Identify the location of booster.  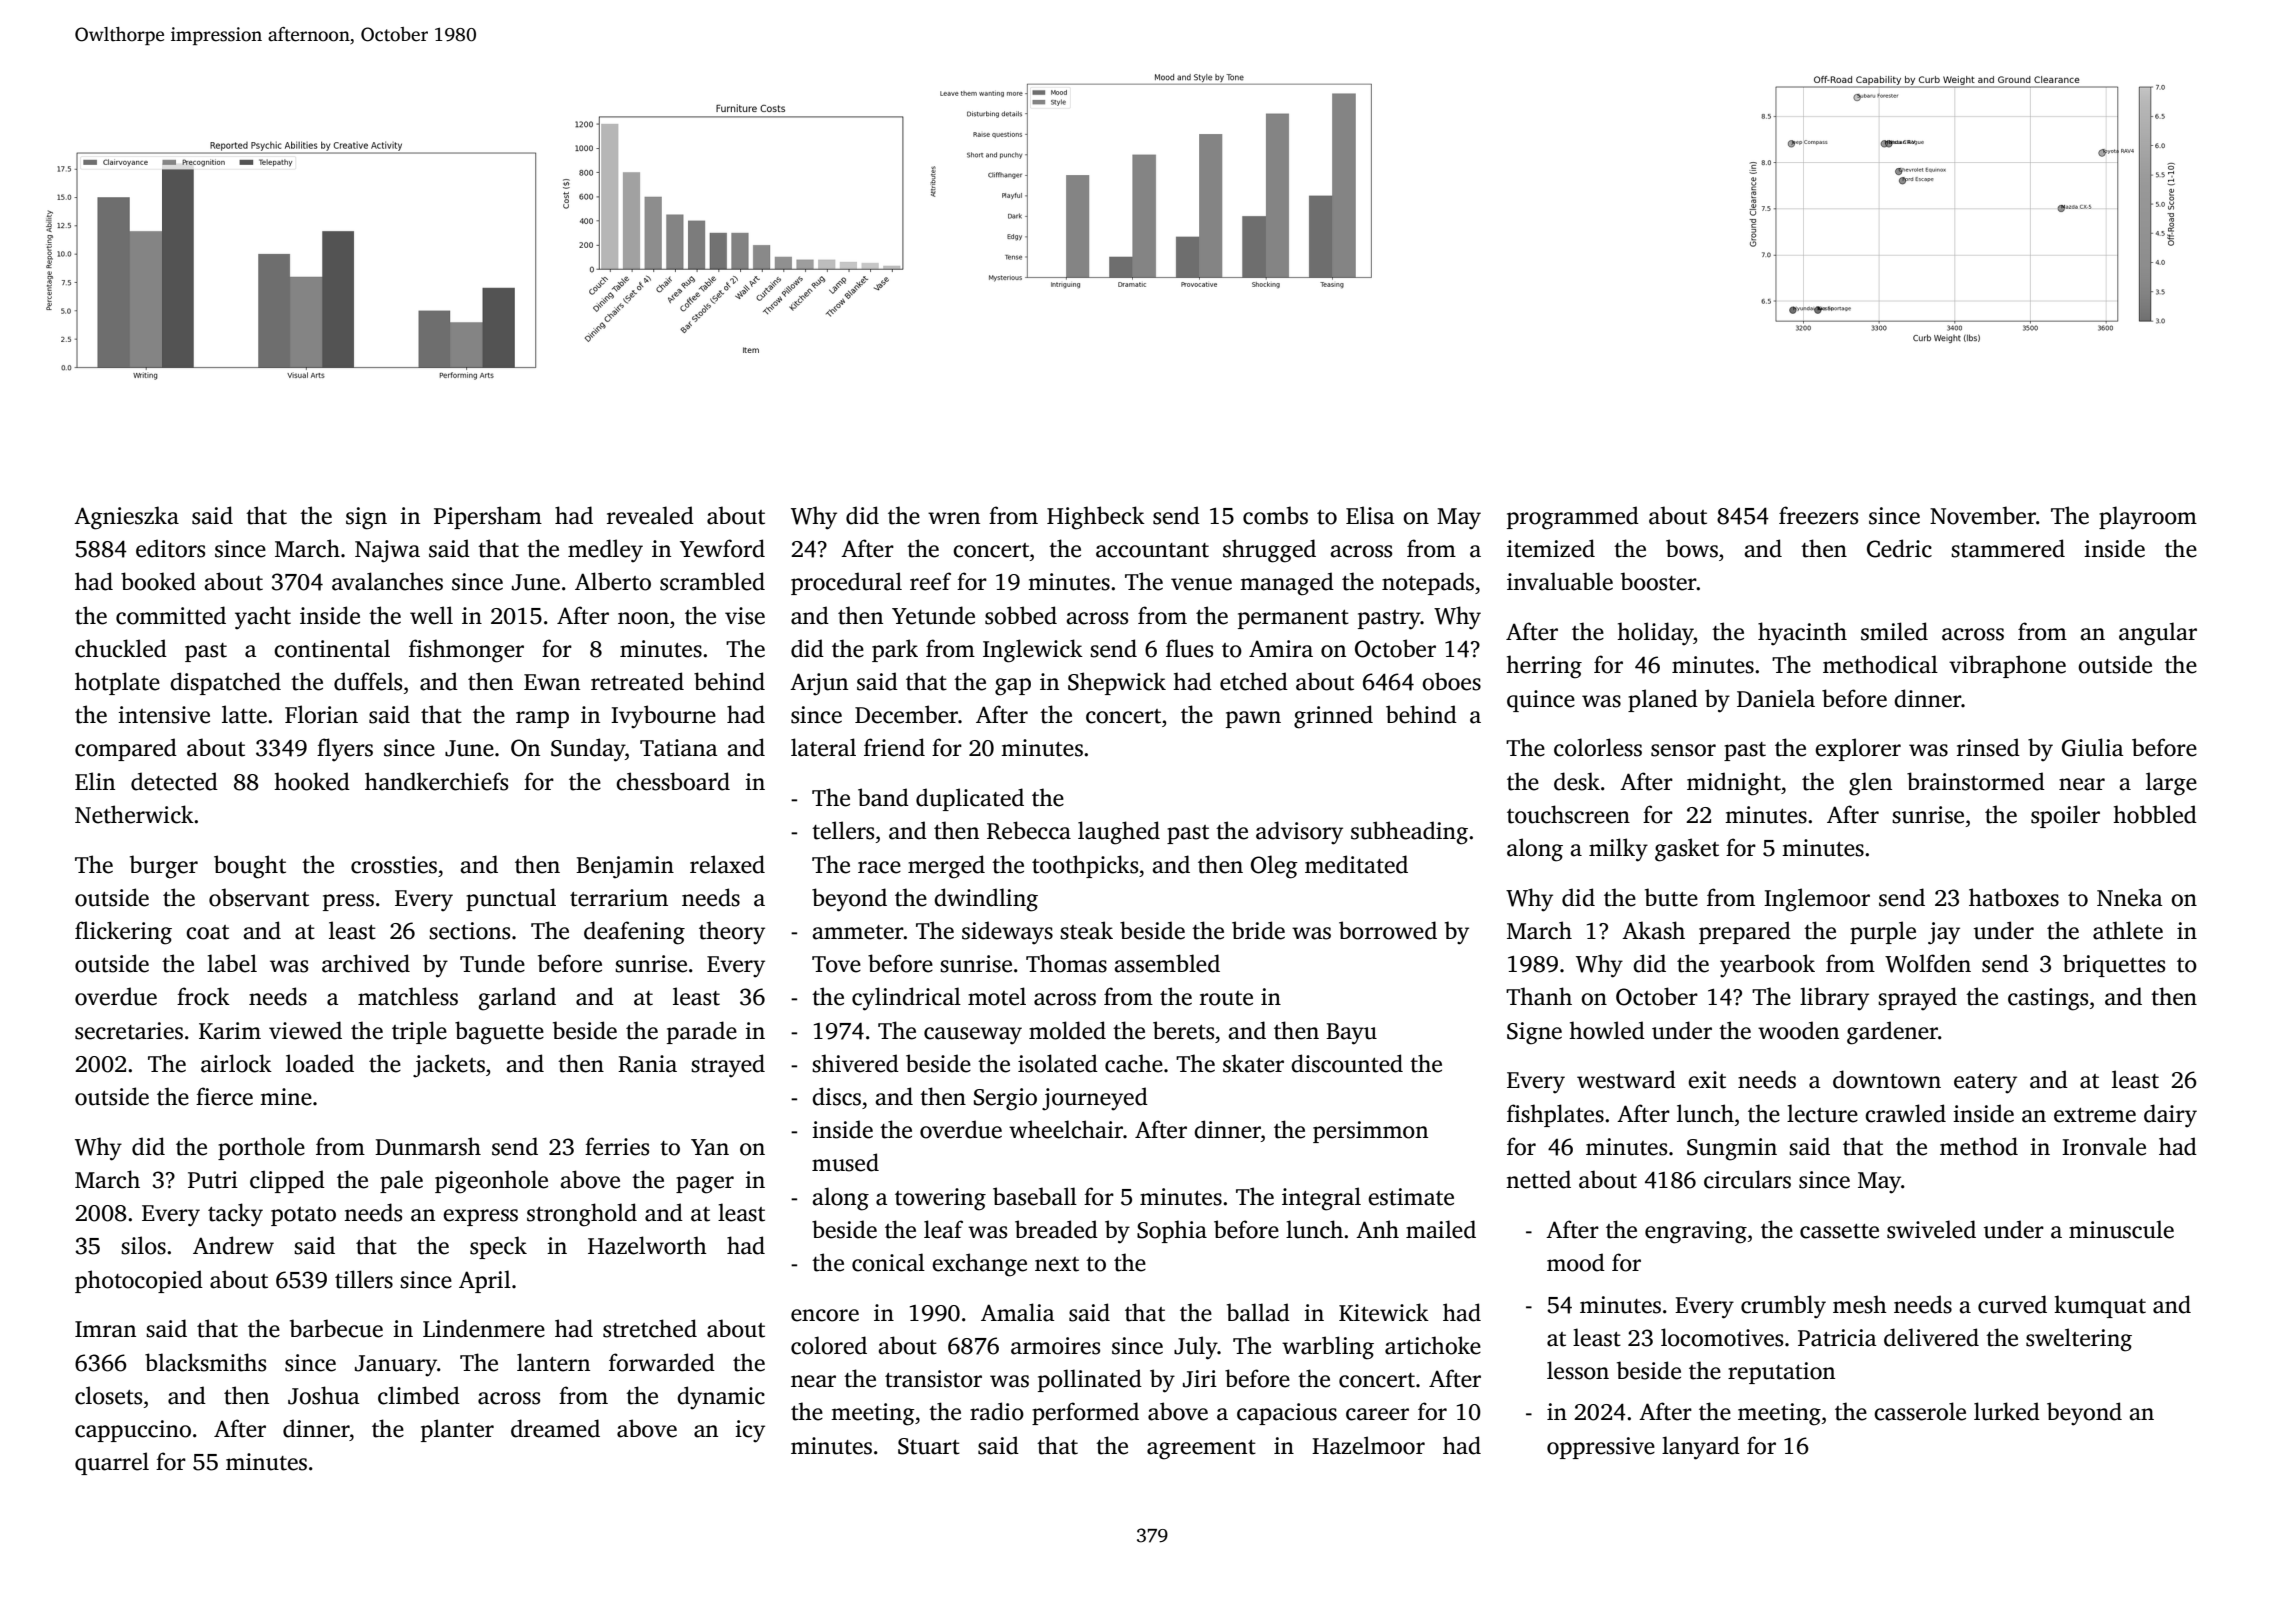
(1659, 581).
